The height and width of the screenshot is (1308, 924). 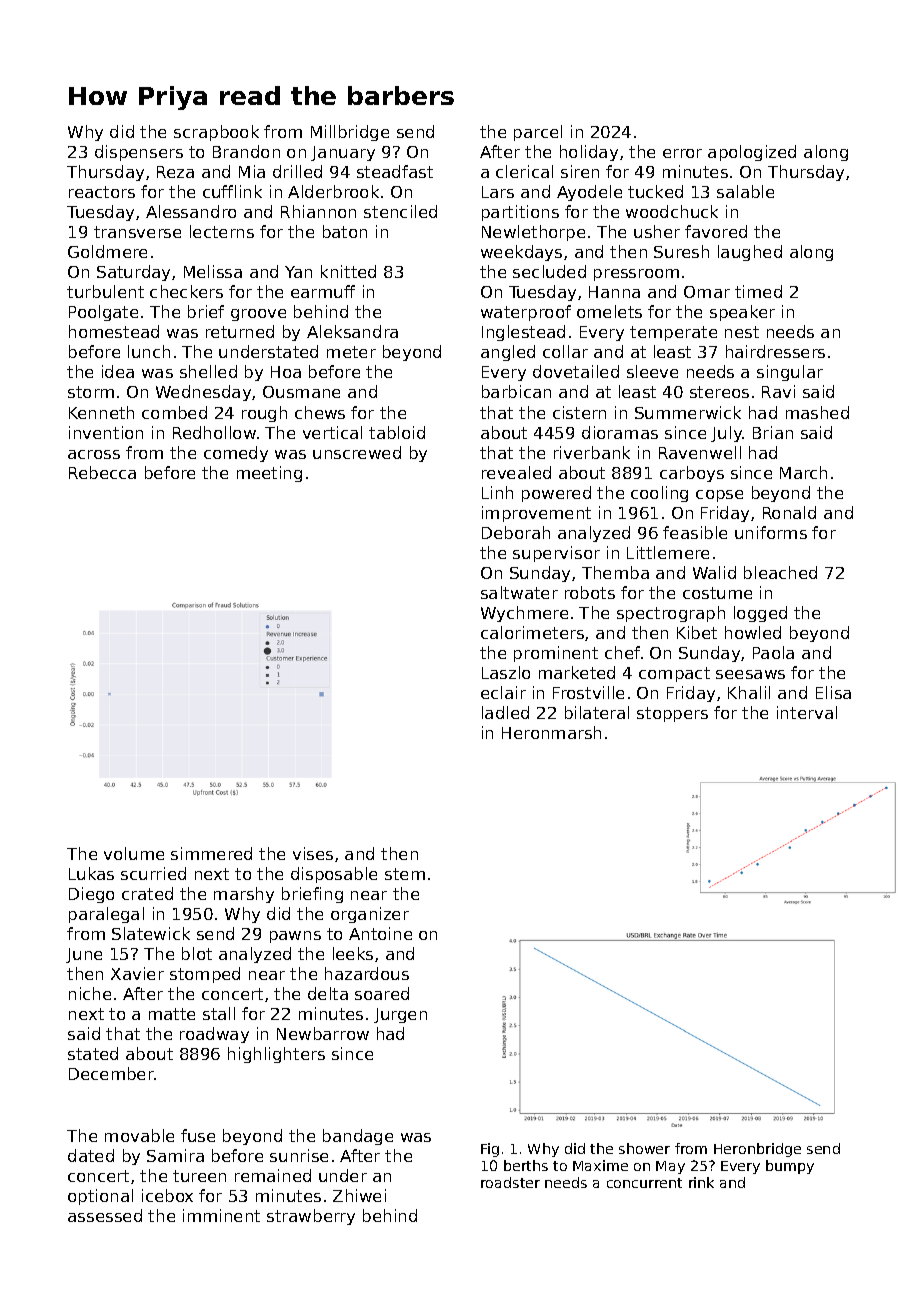 I want to click on tabloid, so click(x=397, y=432).
